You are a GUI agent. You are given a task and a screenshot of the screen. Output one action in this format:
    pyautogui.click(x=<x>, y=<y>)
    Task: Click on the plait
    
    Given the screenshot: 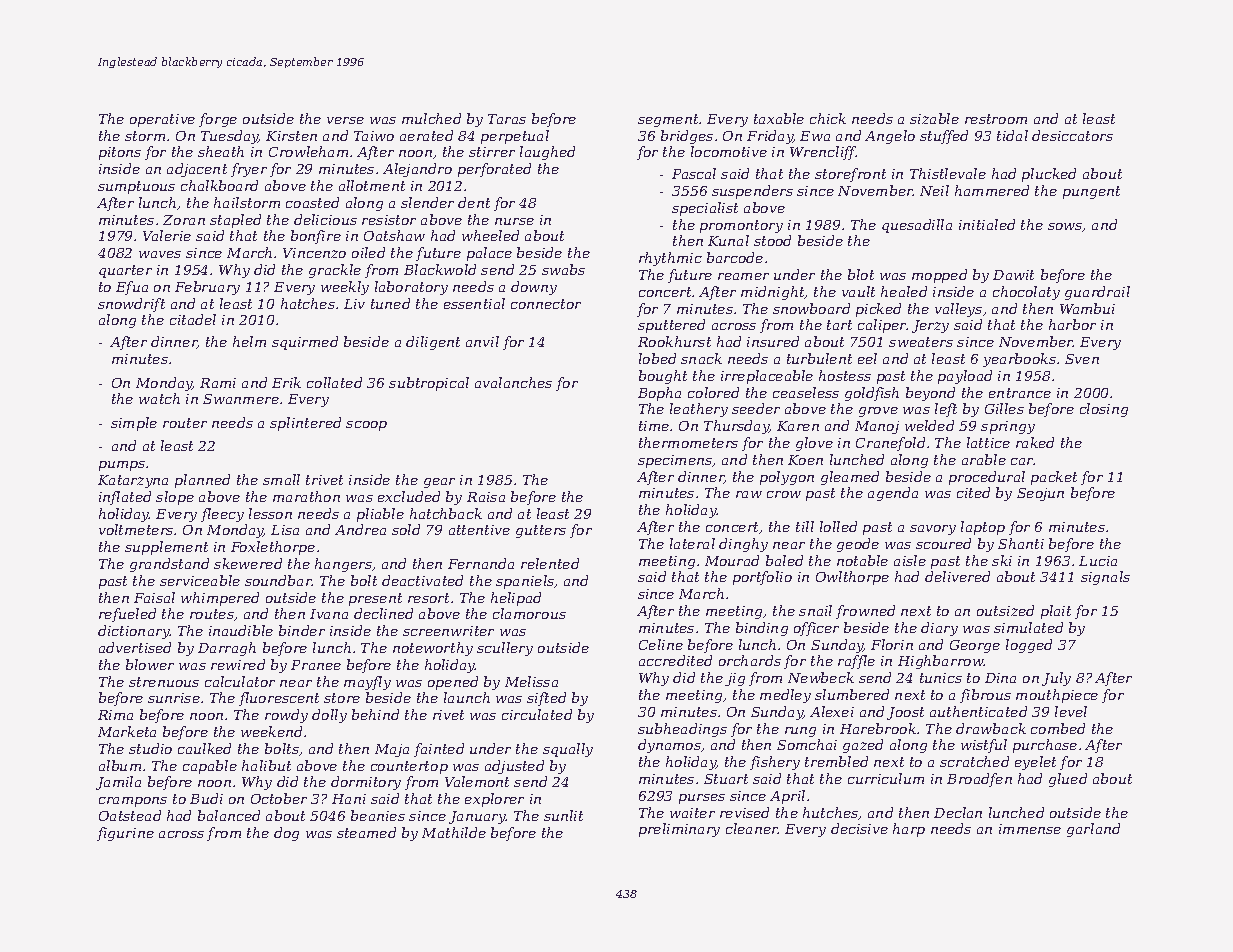 What is the action you would take?
    pyautogui.click(x=1056, y=612)
